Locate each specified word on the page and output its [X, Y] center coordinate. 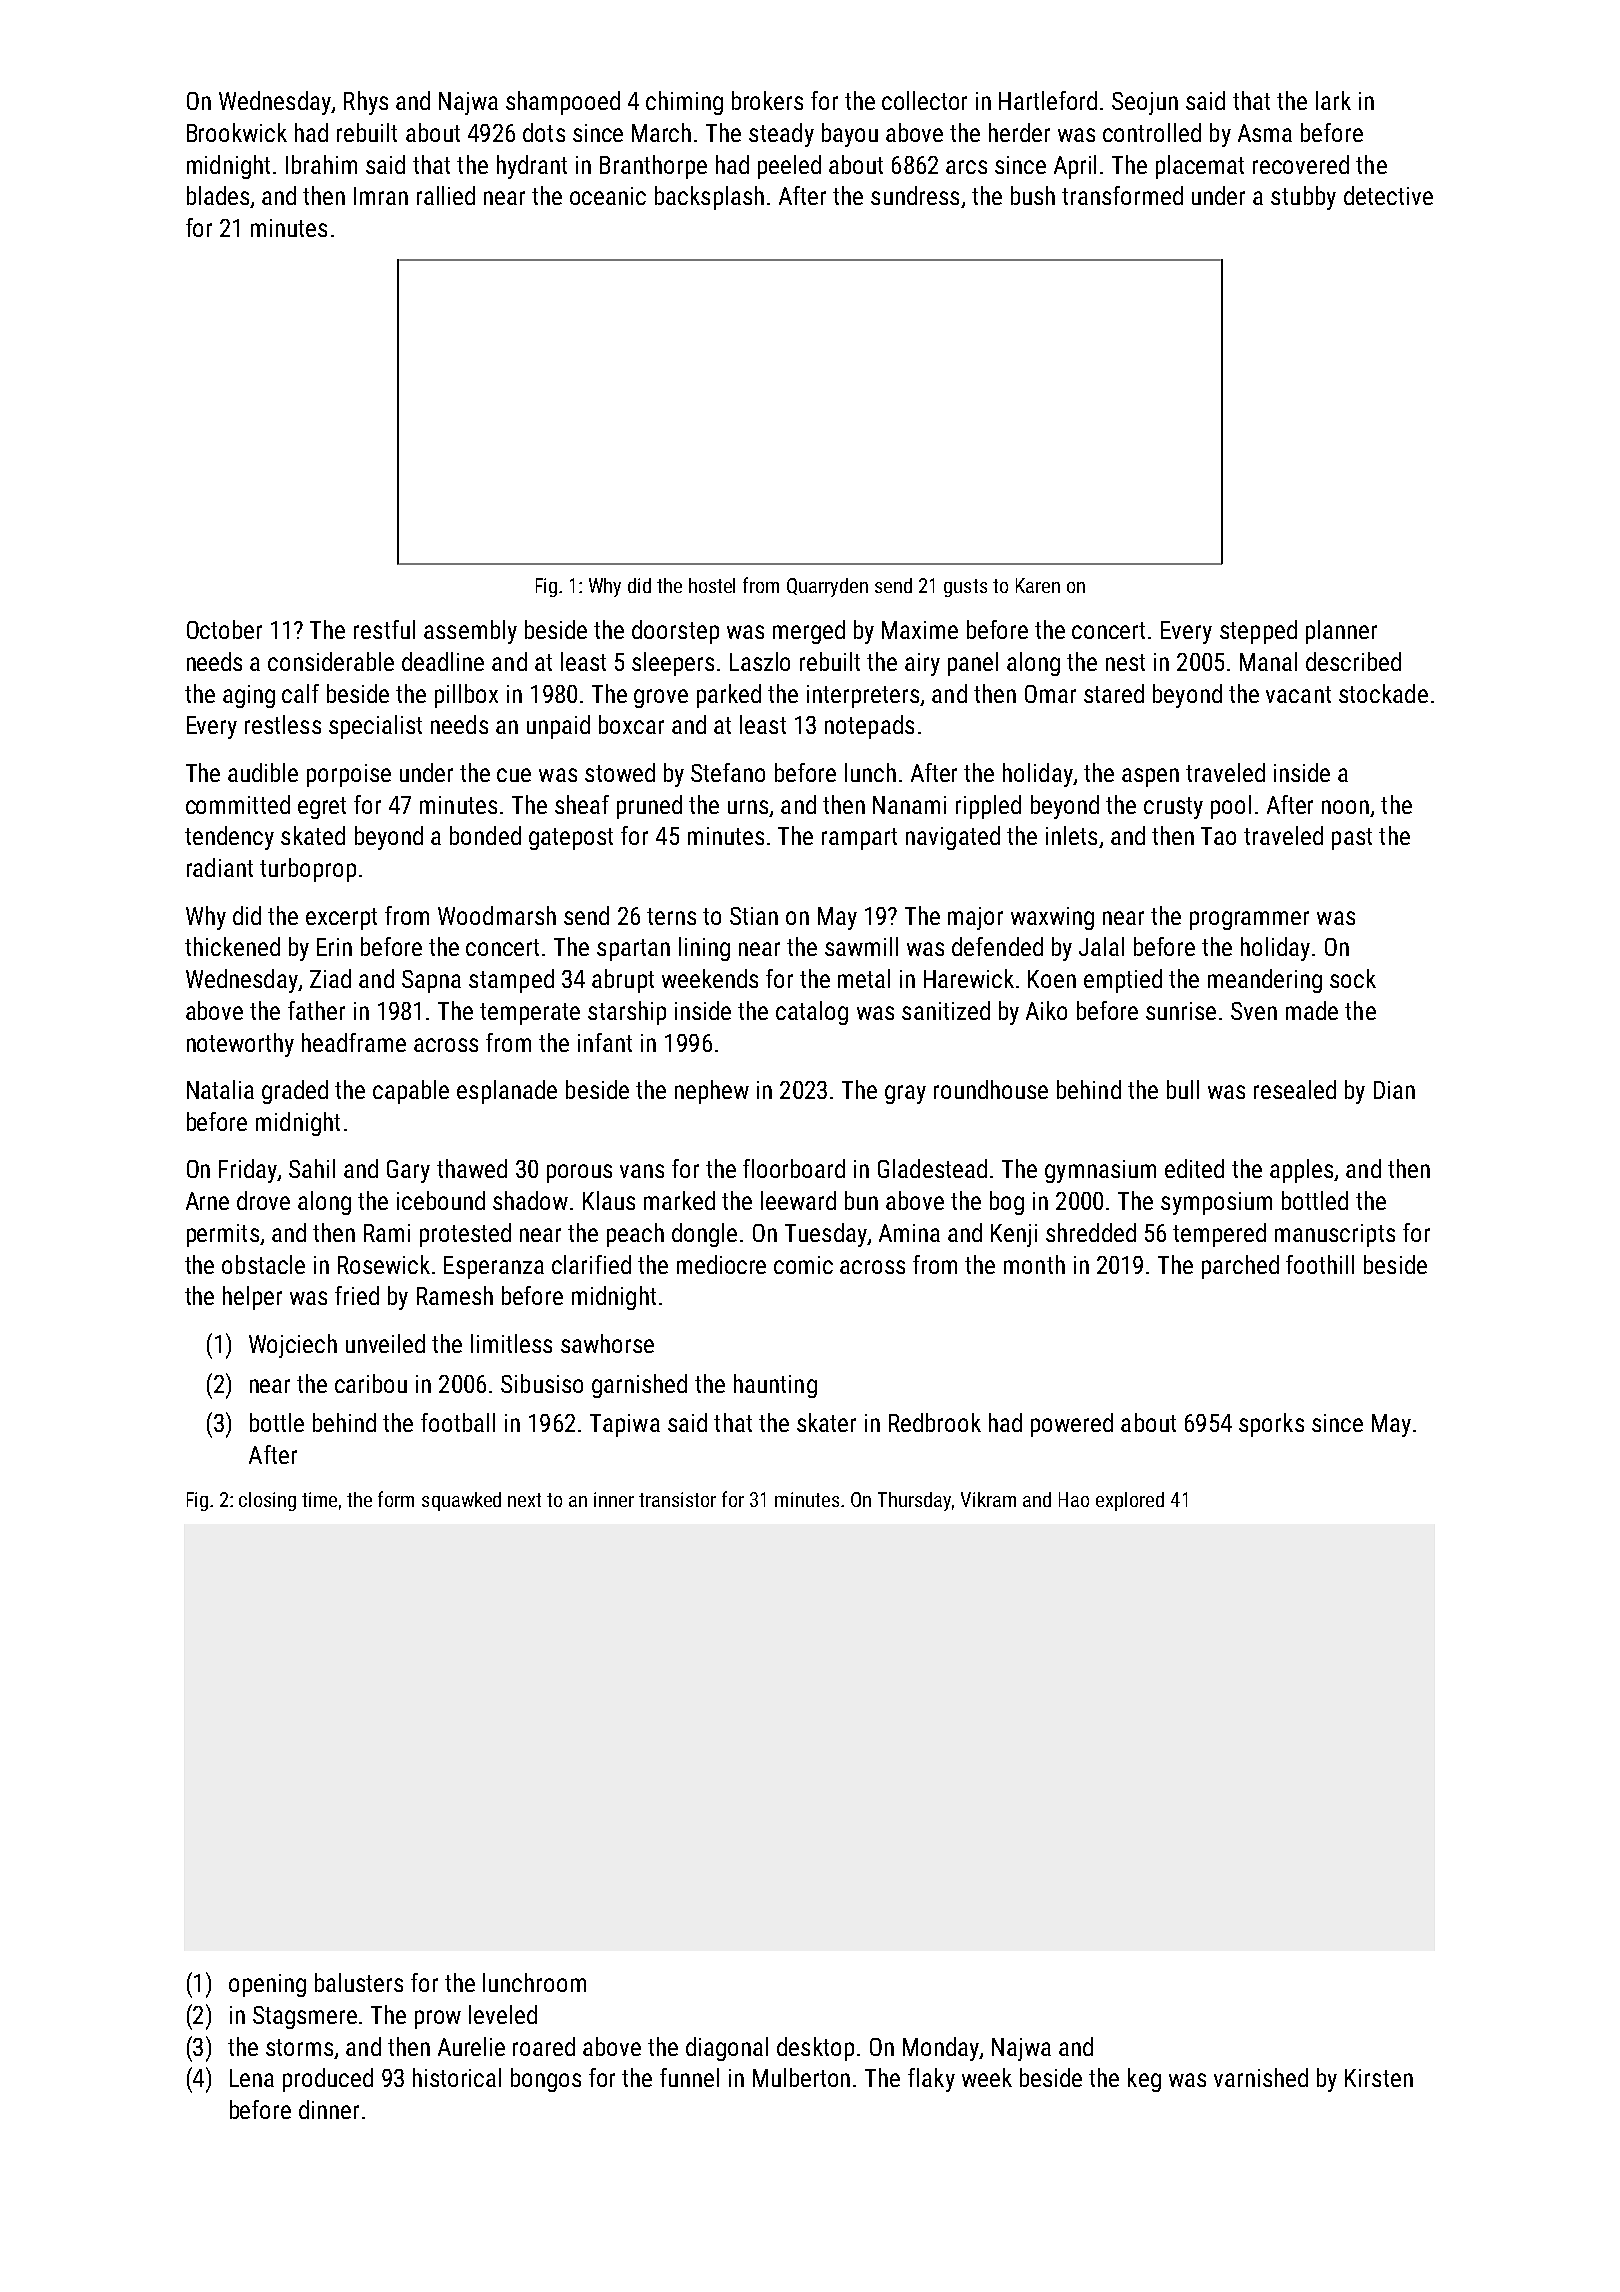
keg [1144, 2080]
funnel [689, 2077]
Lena [252, 2078]
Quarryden [827, 587]
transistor [677, 1499]
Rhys [366, 103]
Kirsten [1379, 2078]
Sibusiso [542, 1383]
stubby [1303, 198]
